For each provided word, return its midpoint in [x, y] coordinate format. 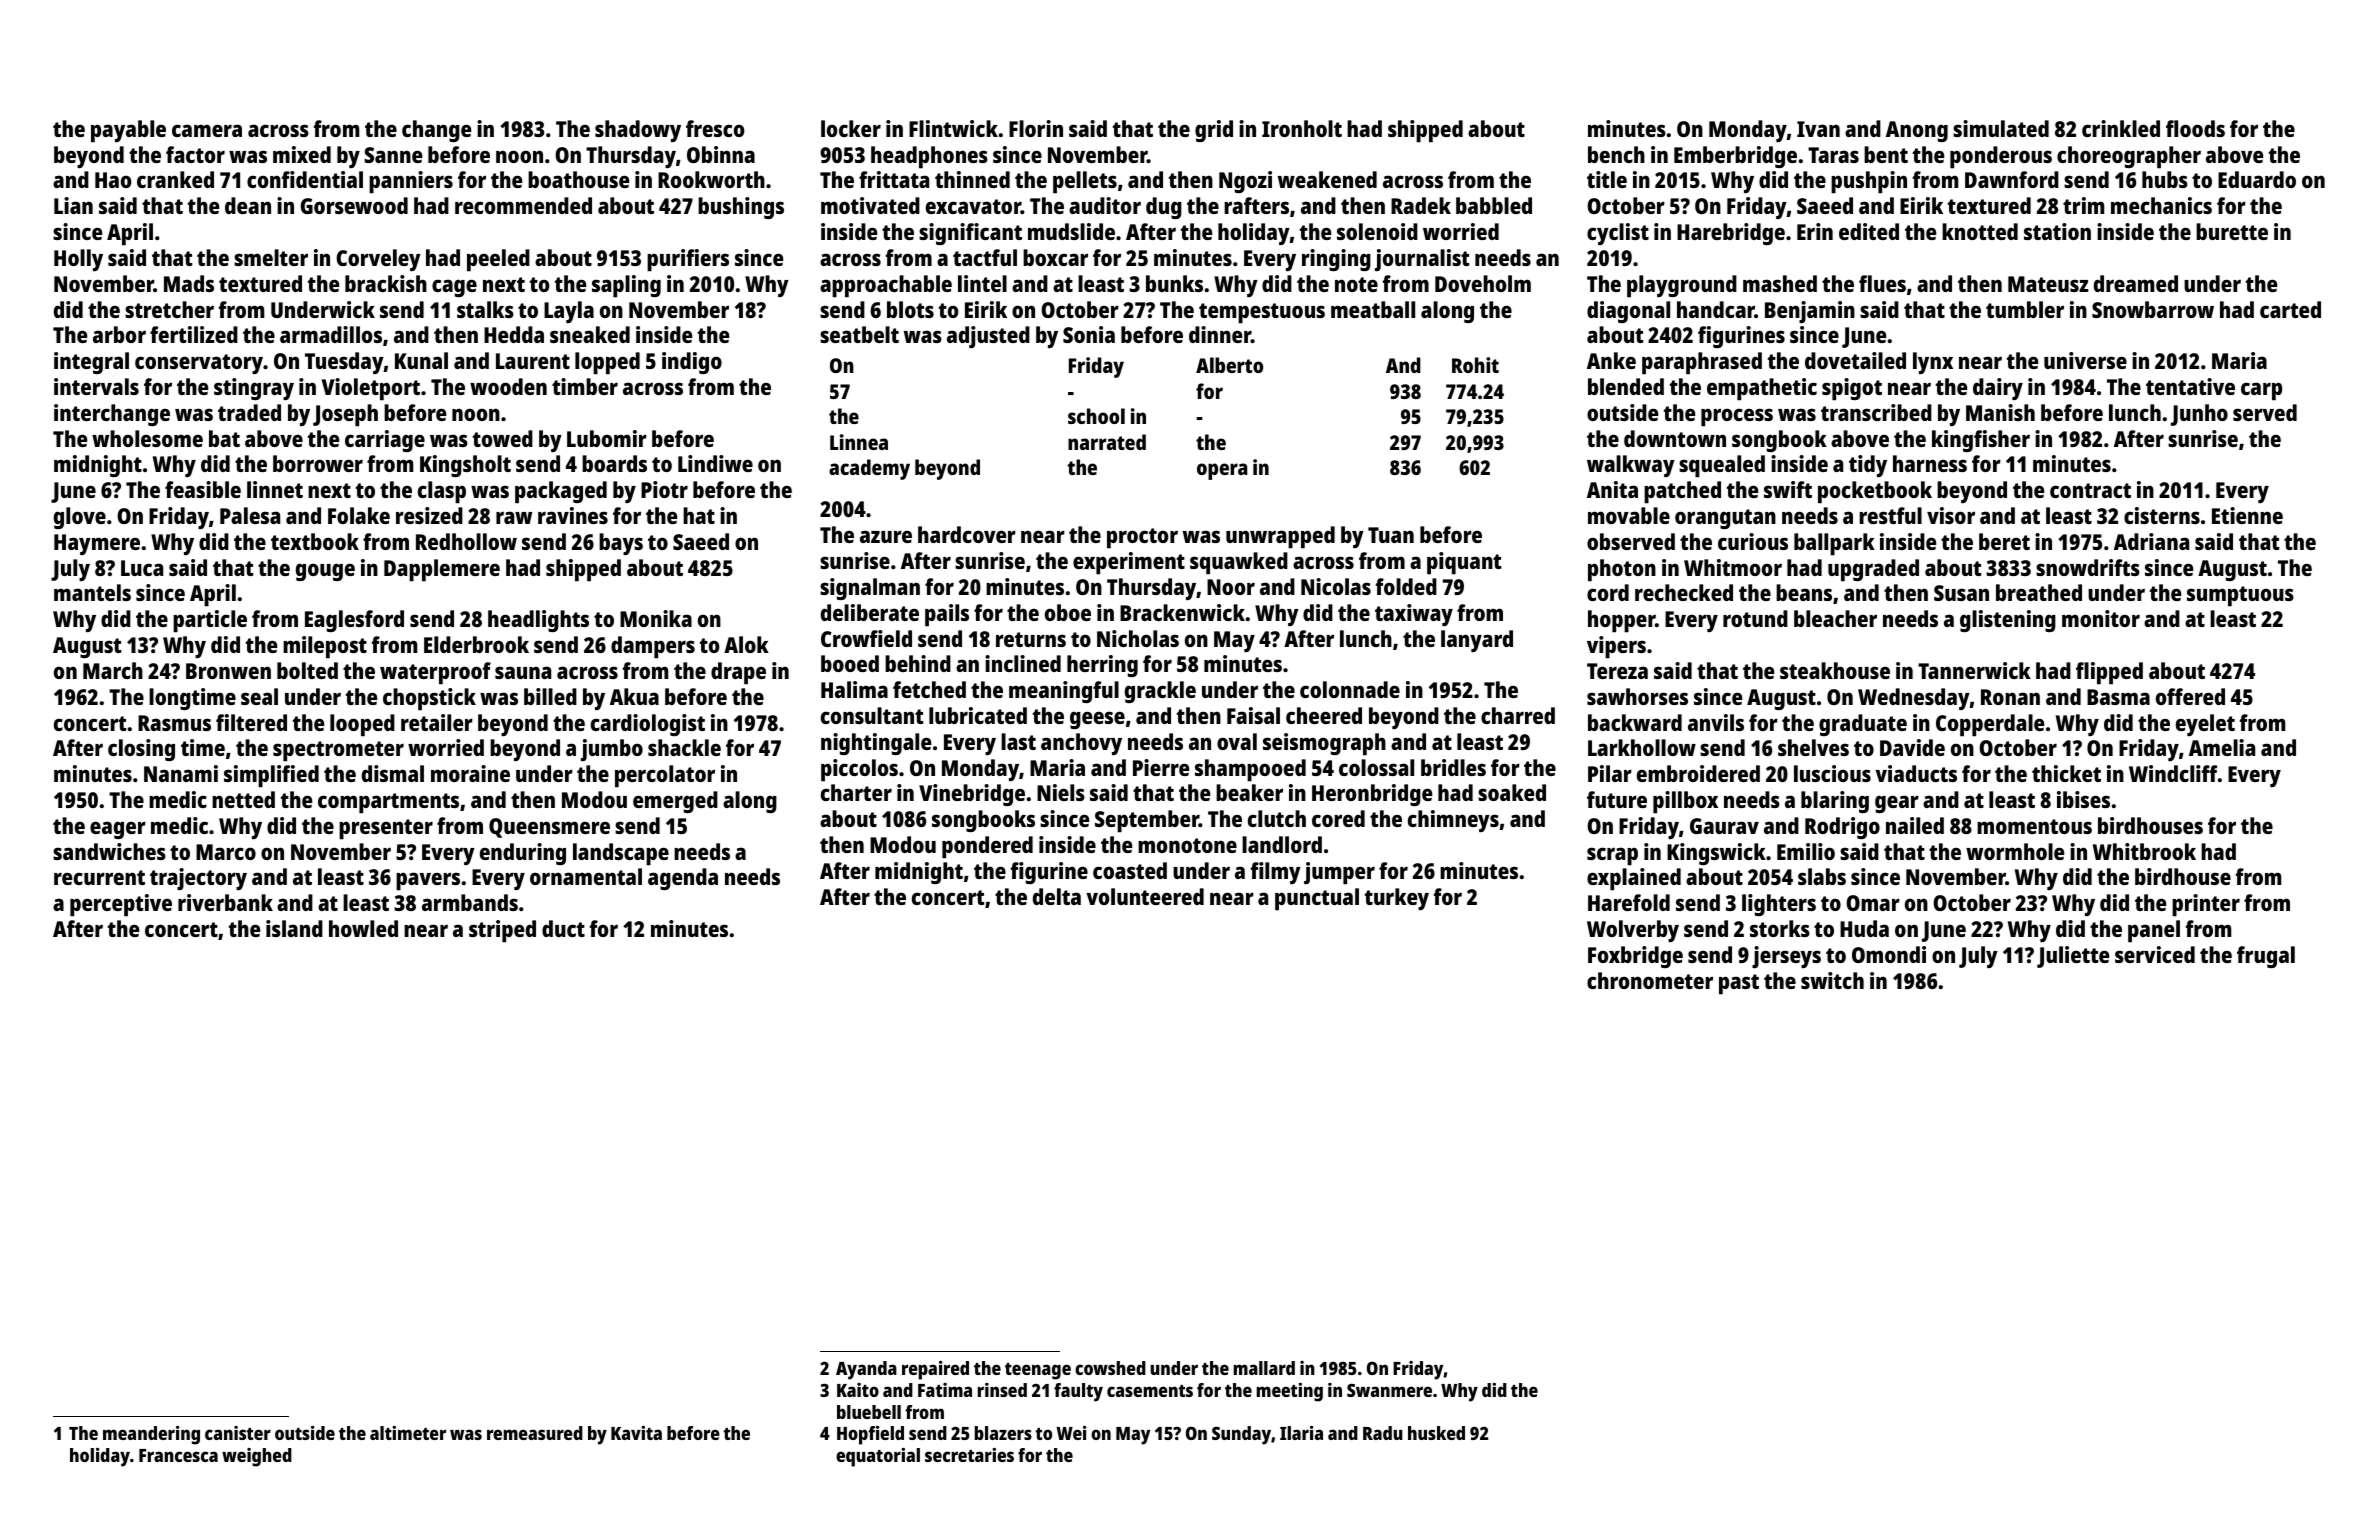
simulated [2001, 128]
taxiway [1414, 615]
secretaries [969, 1455]
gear [1897, 804]
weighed [257, 1457]
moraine [470, 773]
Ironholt [1302, 128]
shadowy [638, 131]
